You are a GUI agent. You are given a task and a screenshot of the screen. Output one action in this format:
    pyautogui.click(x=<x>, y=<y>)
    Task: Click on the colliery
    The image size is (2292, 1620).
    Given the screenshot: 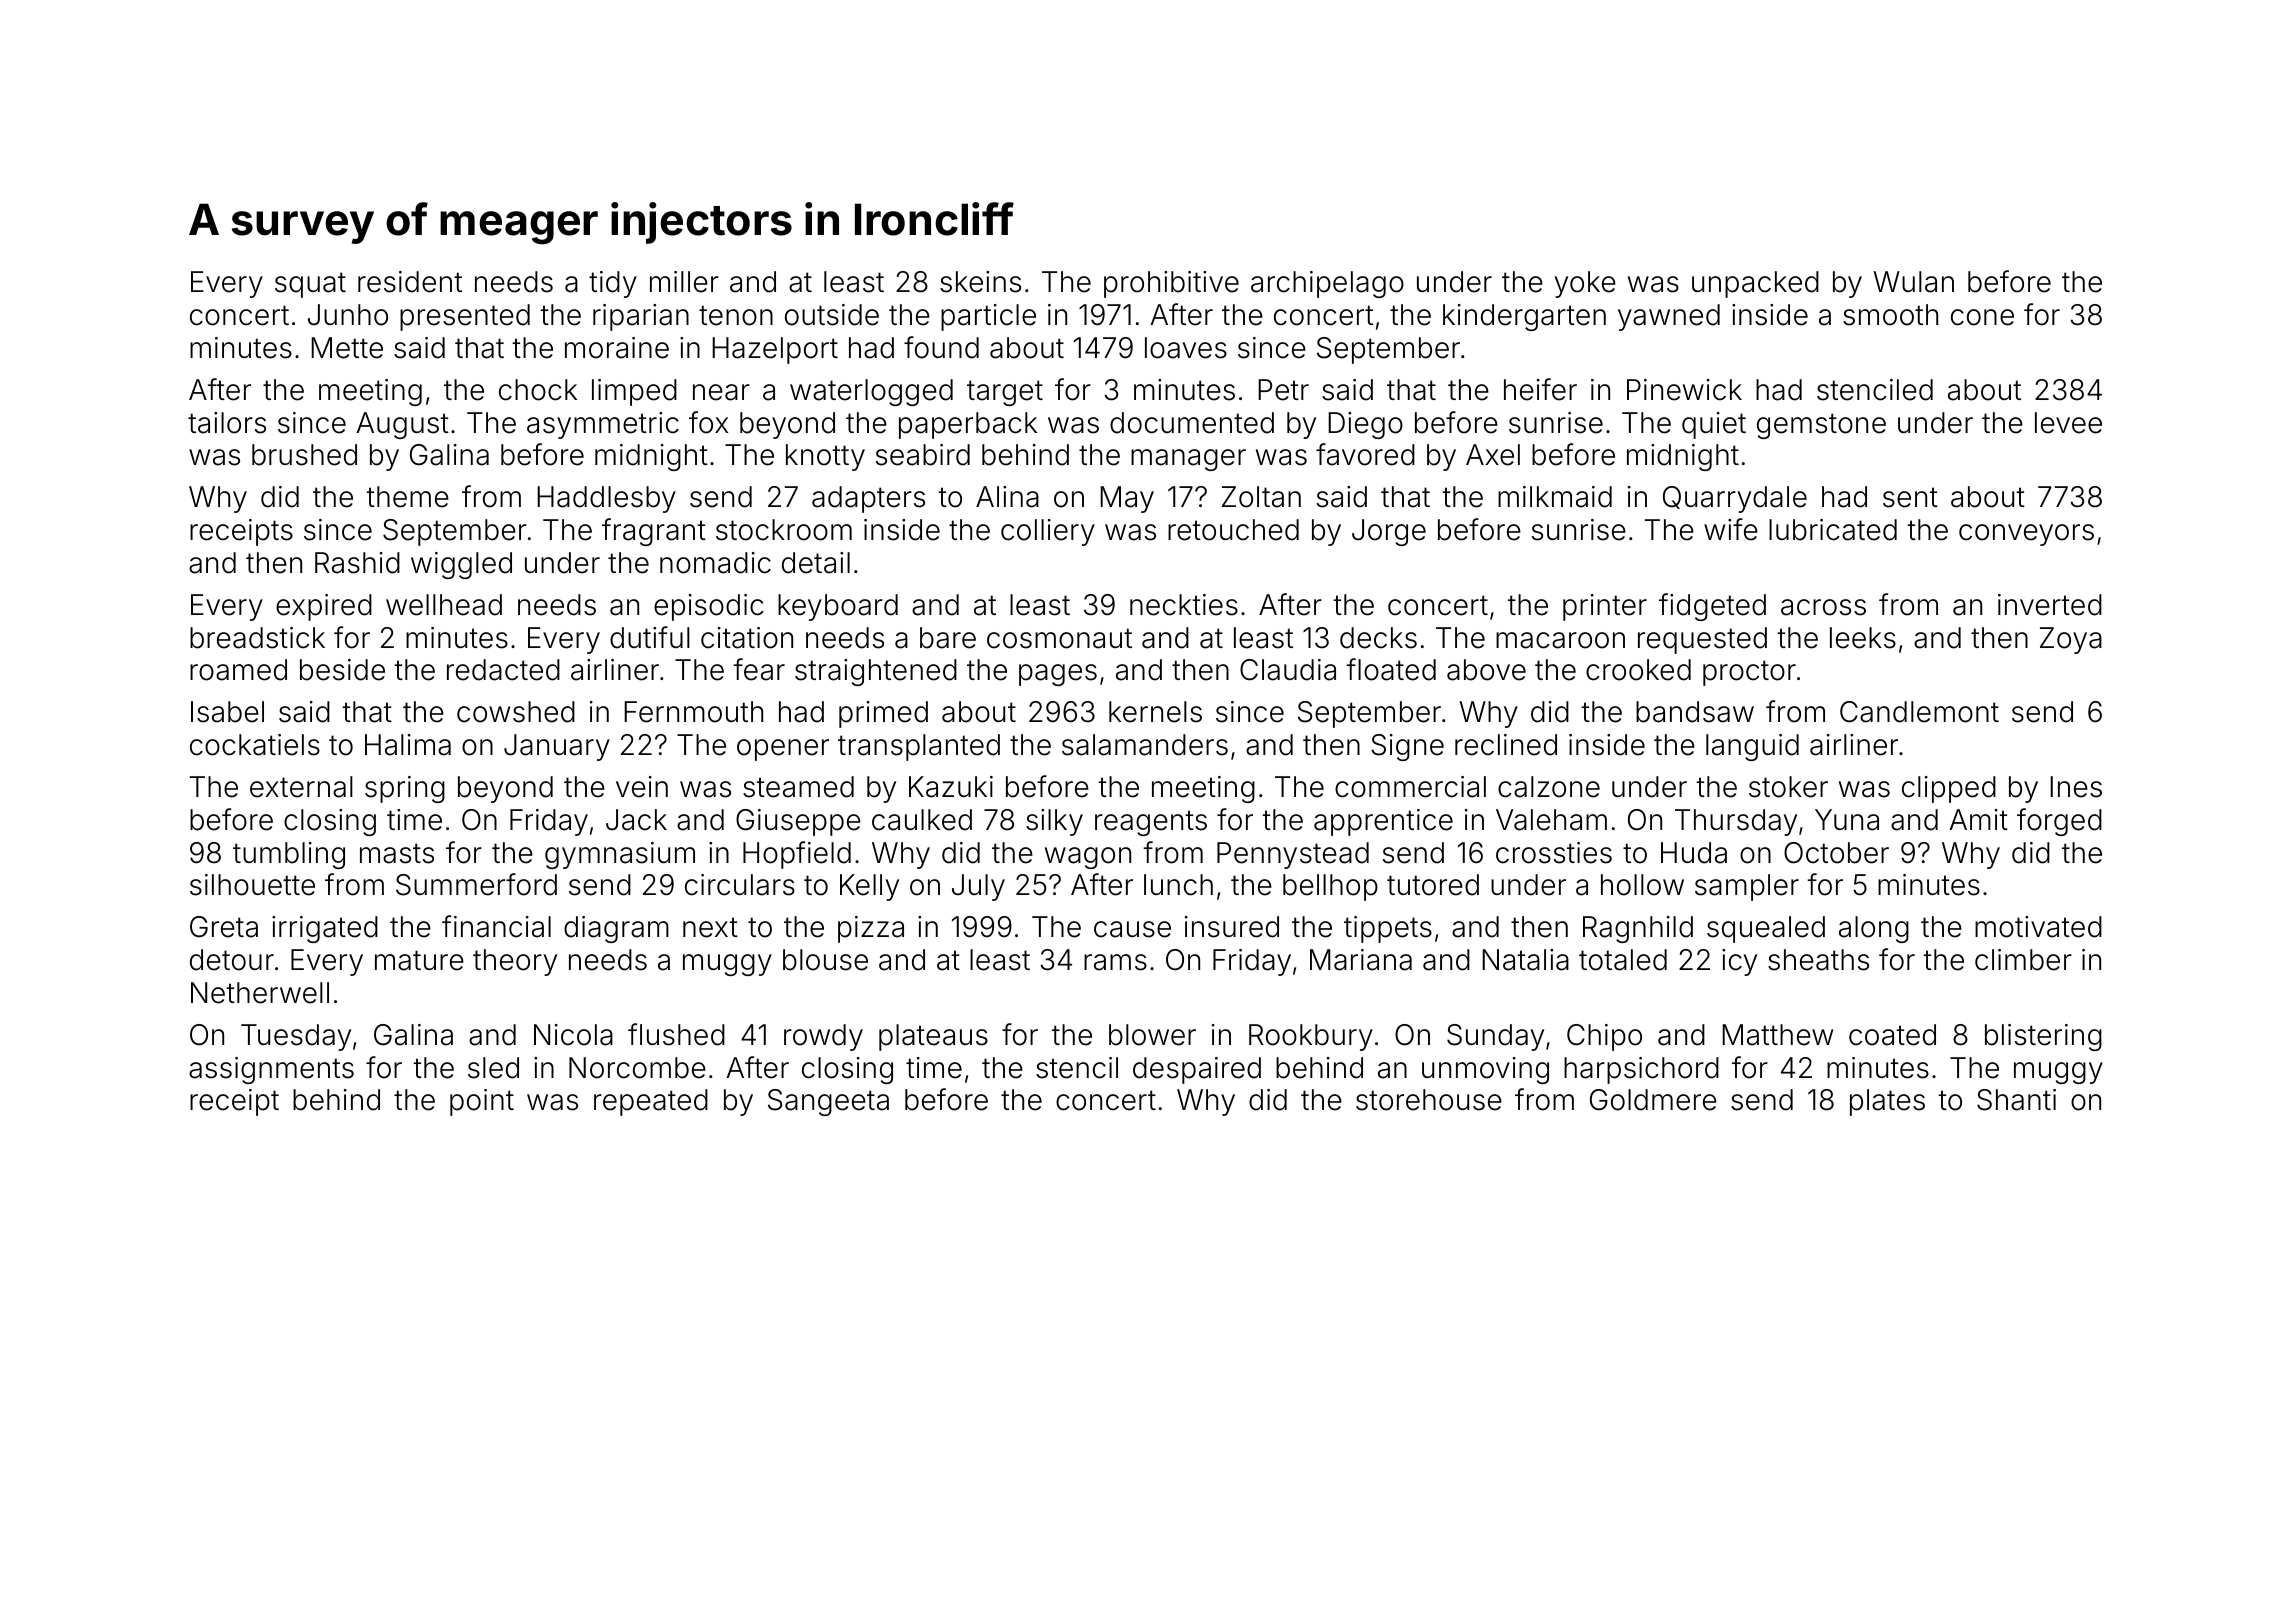 What is the action you would take?
    pyautogui.click(x=1048, y=532)
